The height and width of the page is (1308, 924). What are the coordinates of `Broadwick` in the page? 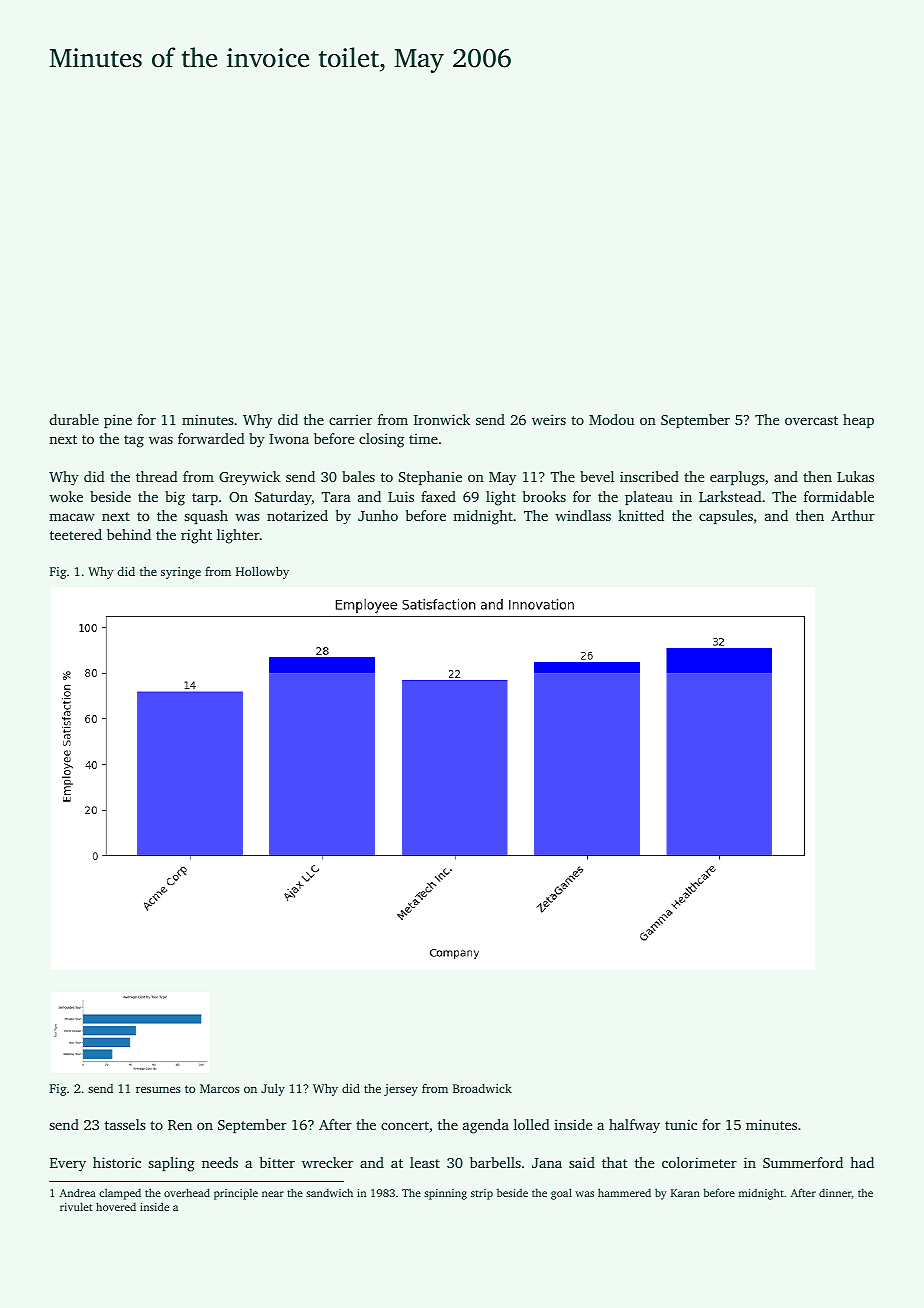 It's located at (482, 1088).
